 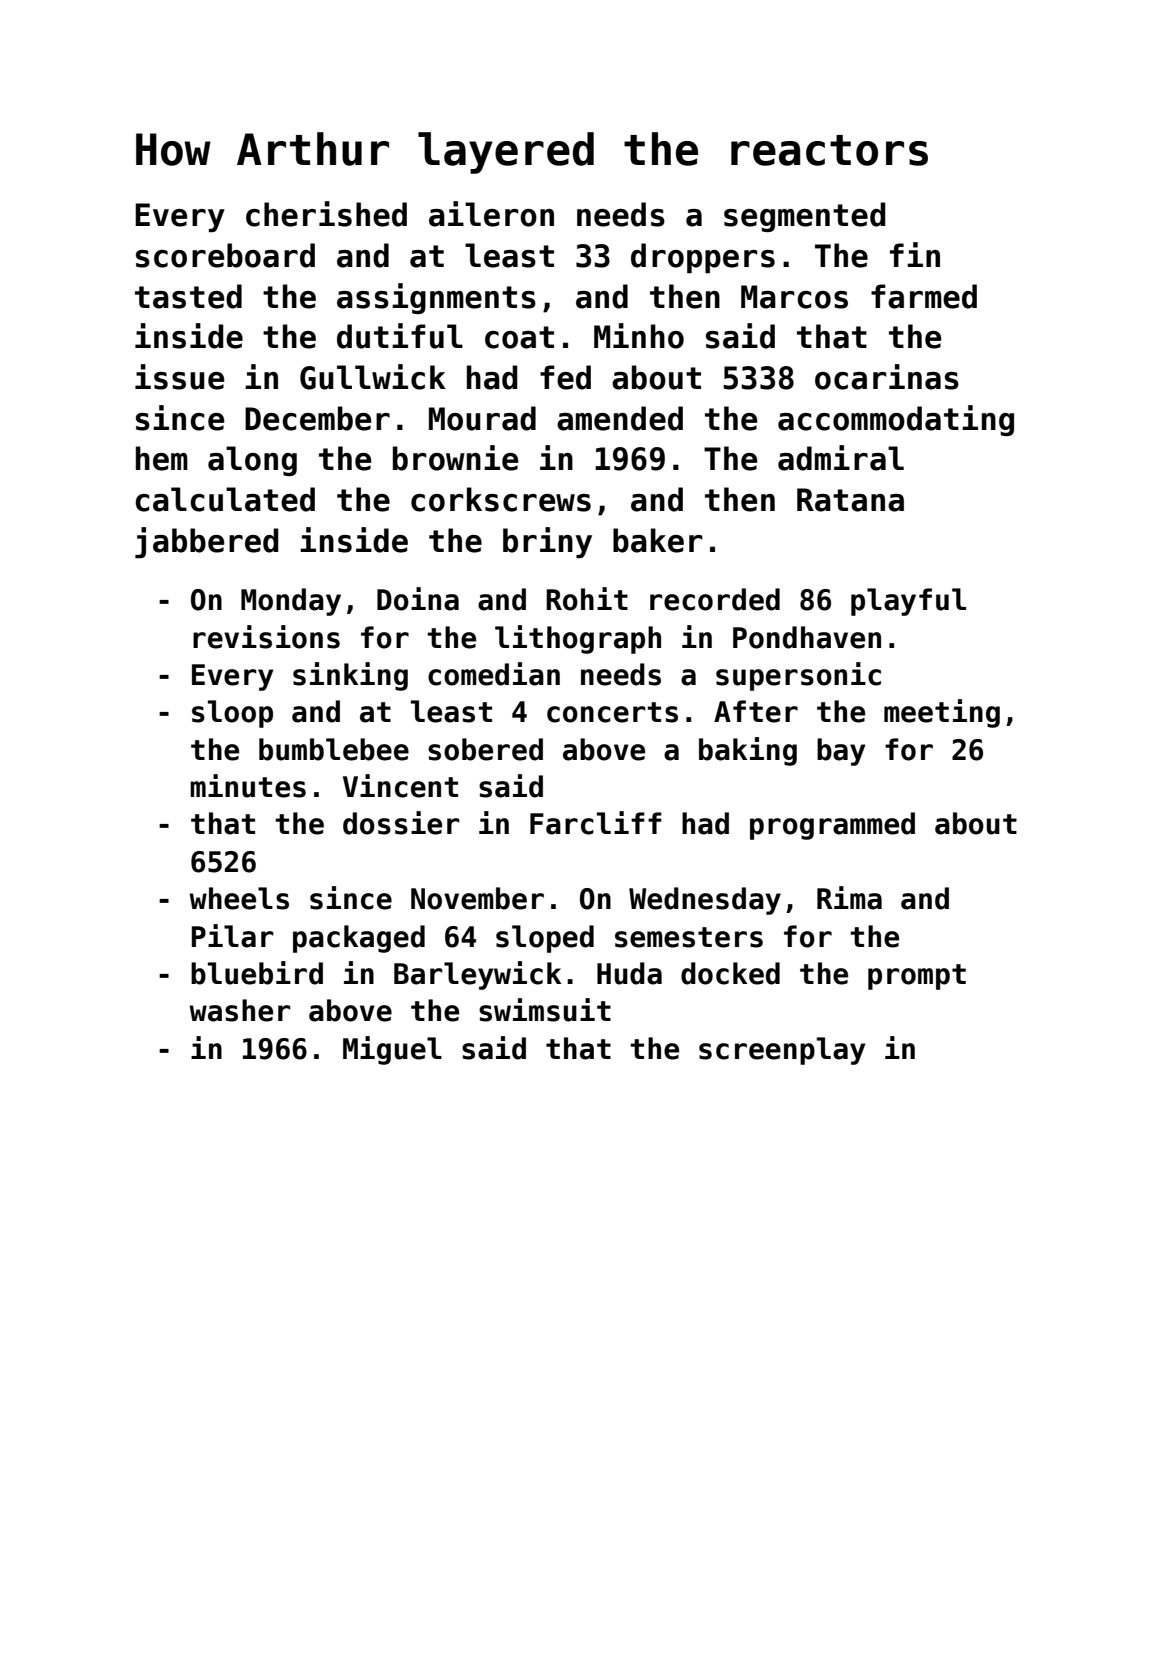 What do you see at coordinates (908, 602) in the screenshot?
I see `playful` at bounding box center [908, 602].
